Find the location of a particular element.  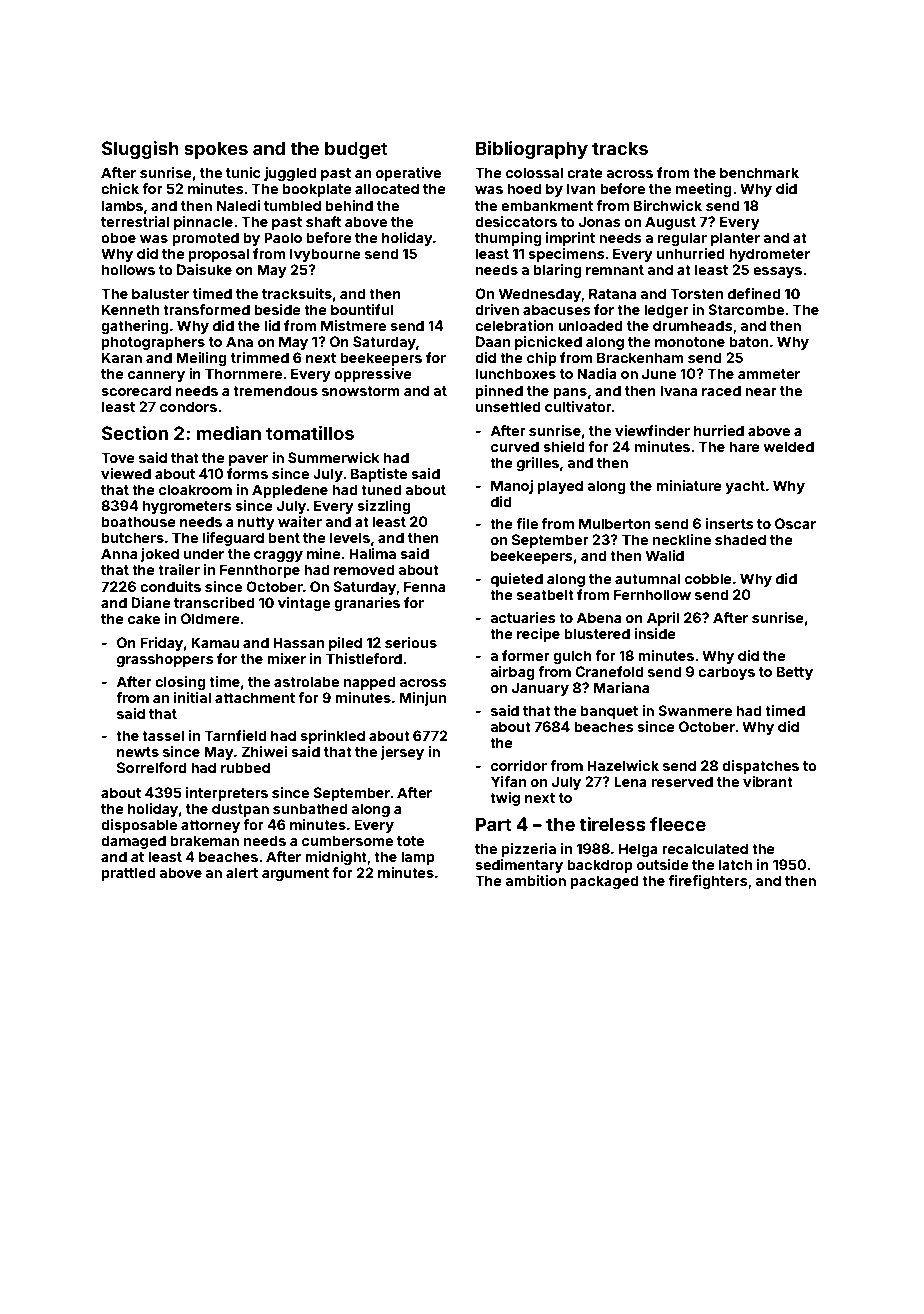

Helga is located at coordinates (638, 850).
